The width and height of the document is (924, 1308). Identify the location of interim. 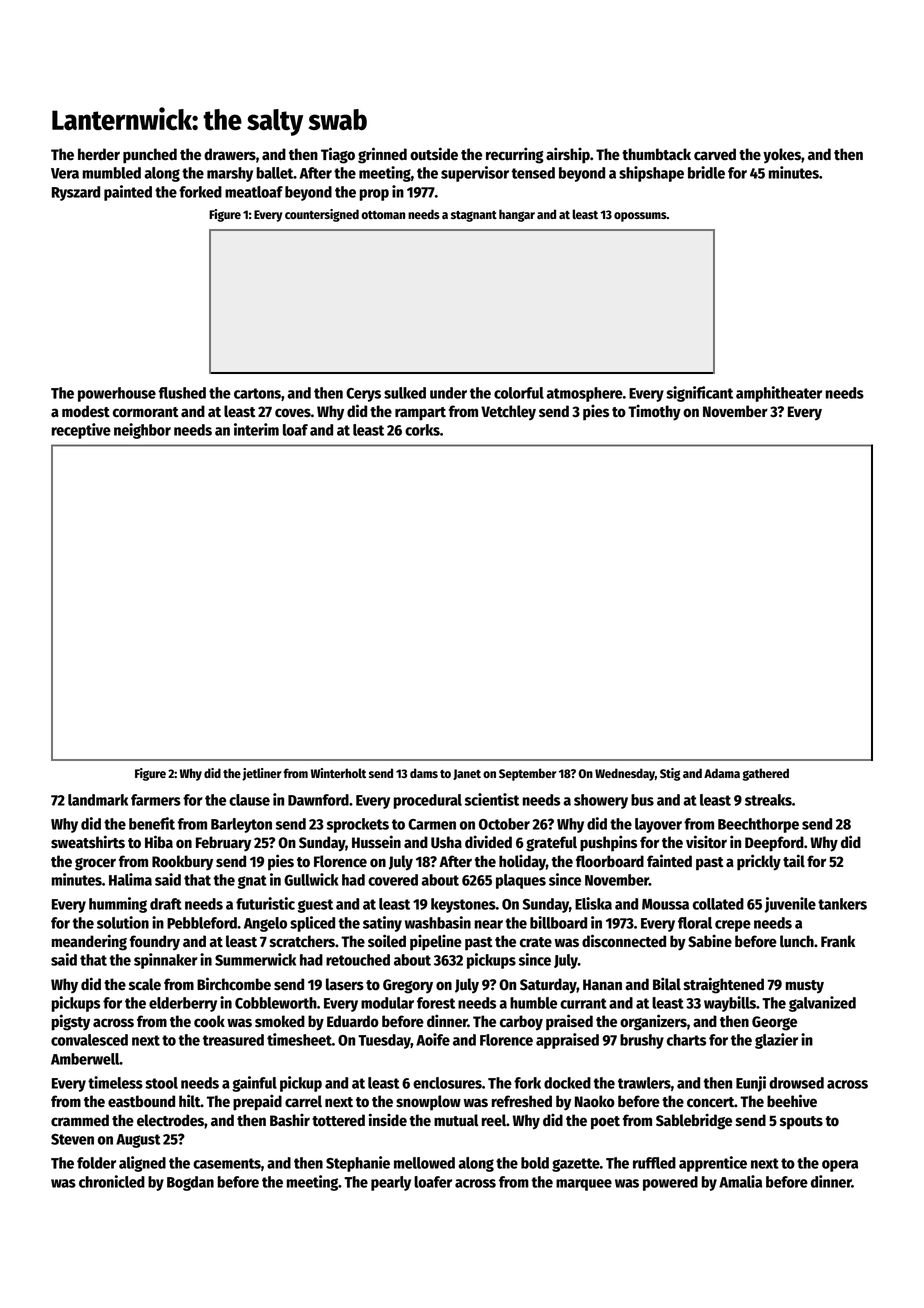
(256, 429).
